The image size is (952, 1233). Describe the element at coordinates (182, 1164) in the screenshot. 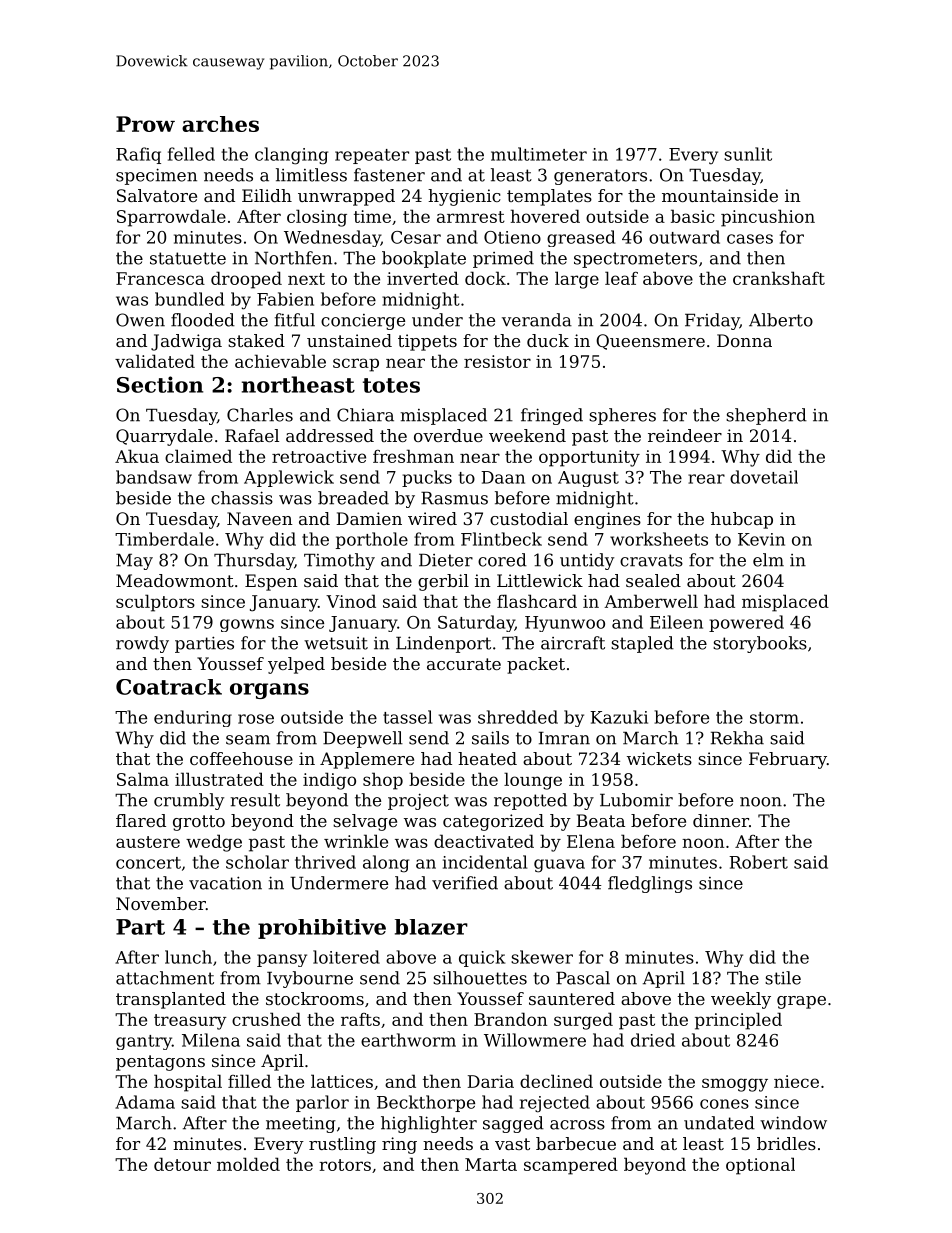

I see `detour` at that location.
